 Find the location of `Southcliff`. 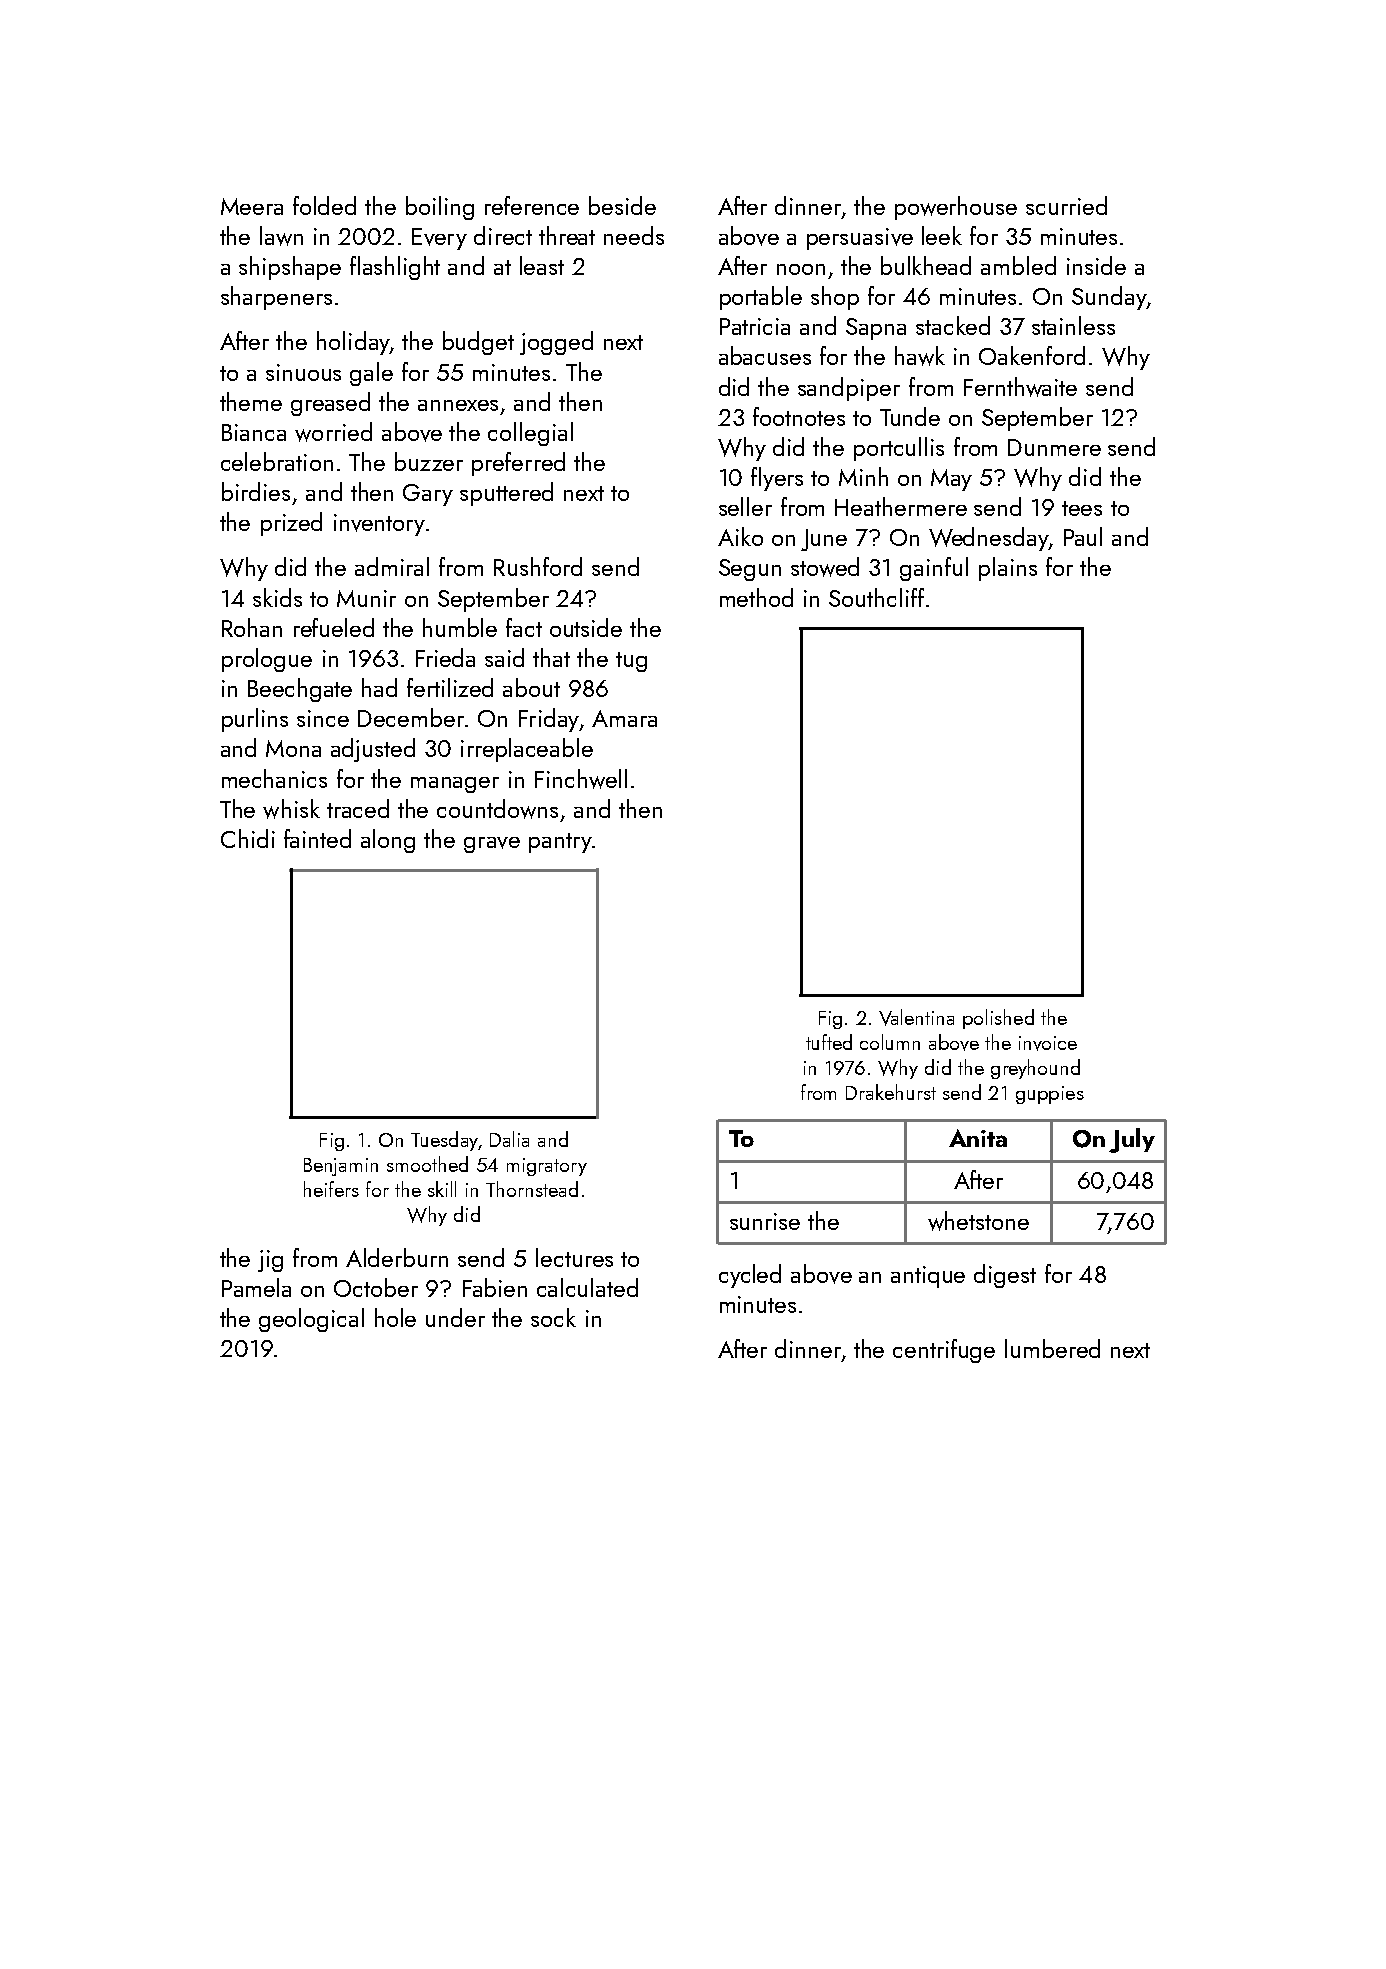

Southcliff is located at coordinates (876, 597).
